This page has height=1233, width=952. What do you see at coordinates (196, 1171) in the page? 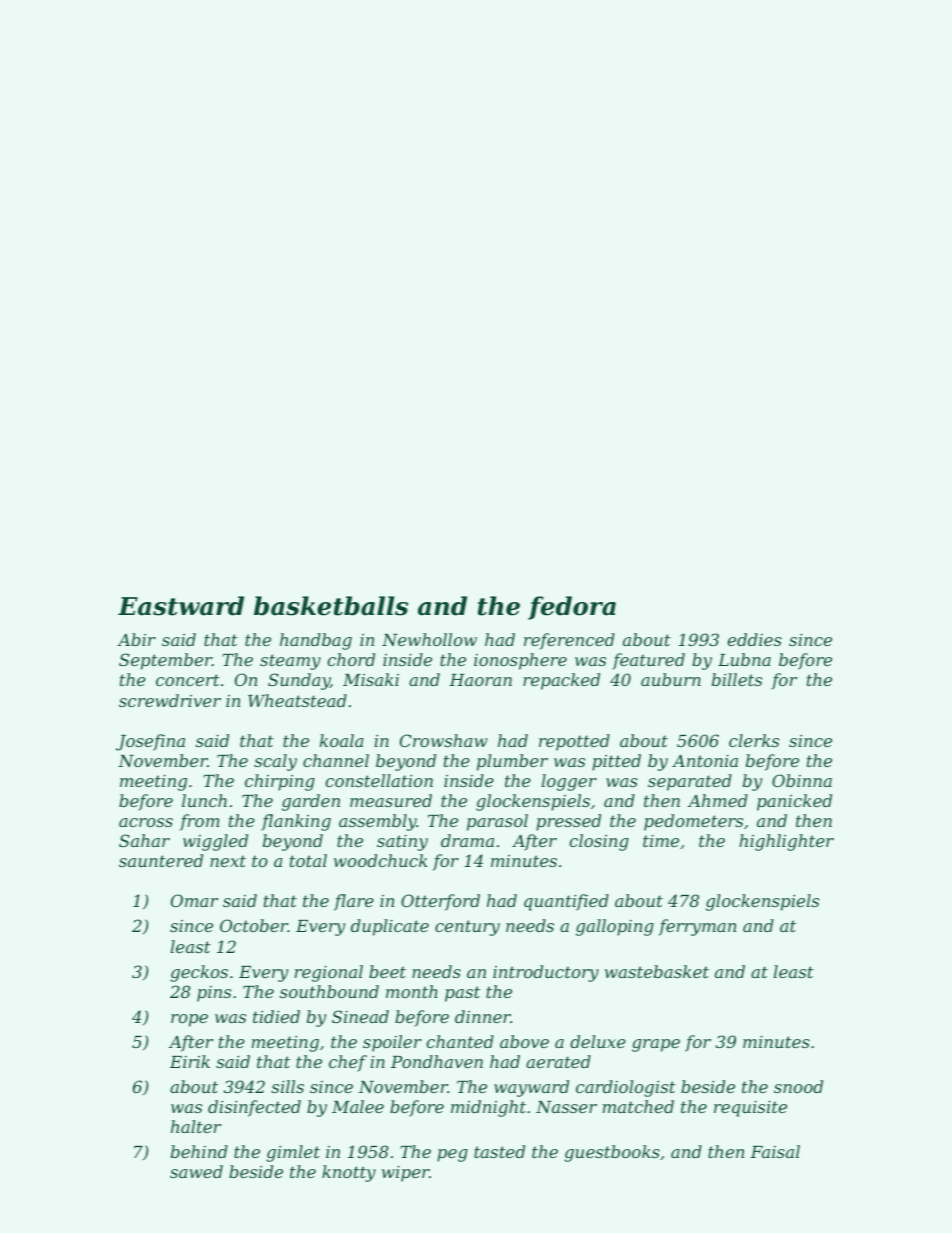
I see `sawed` at bounding box center [196, 1171].
